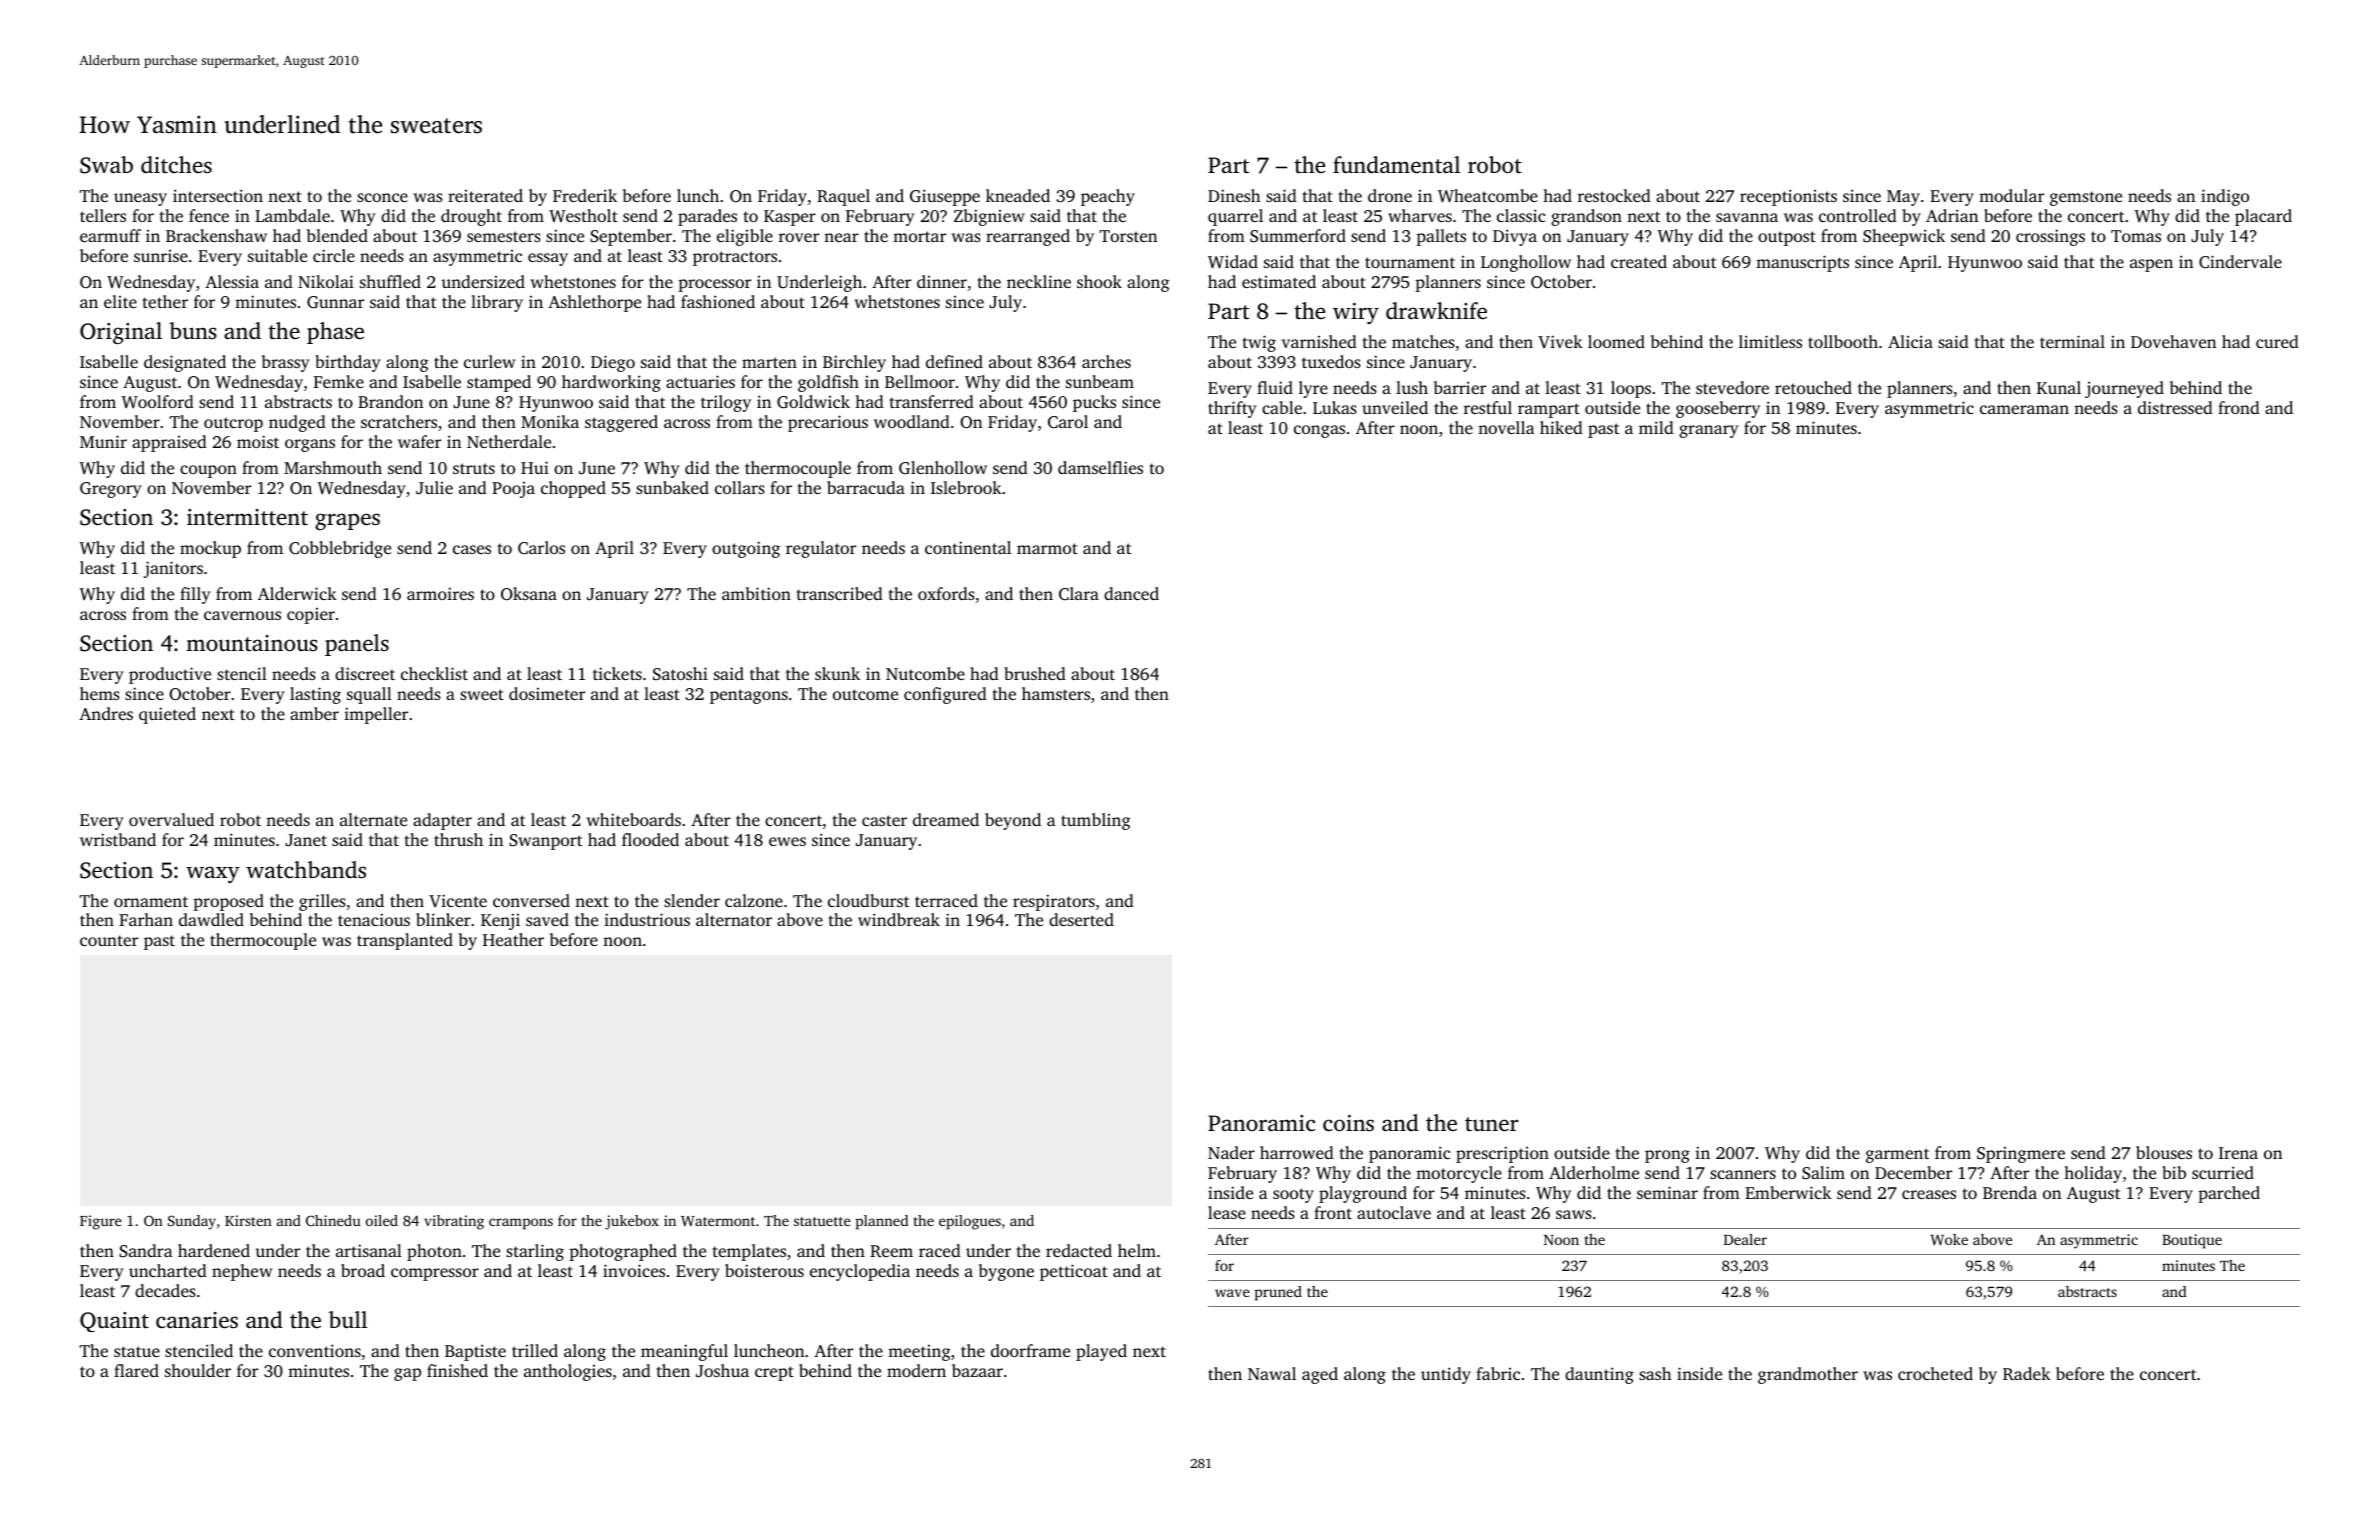  Describe the element at coordinates (2059, 387) in the page. I see `Kunal` at that location.
